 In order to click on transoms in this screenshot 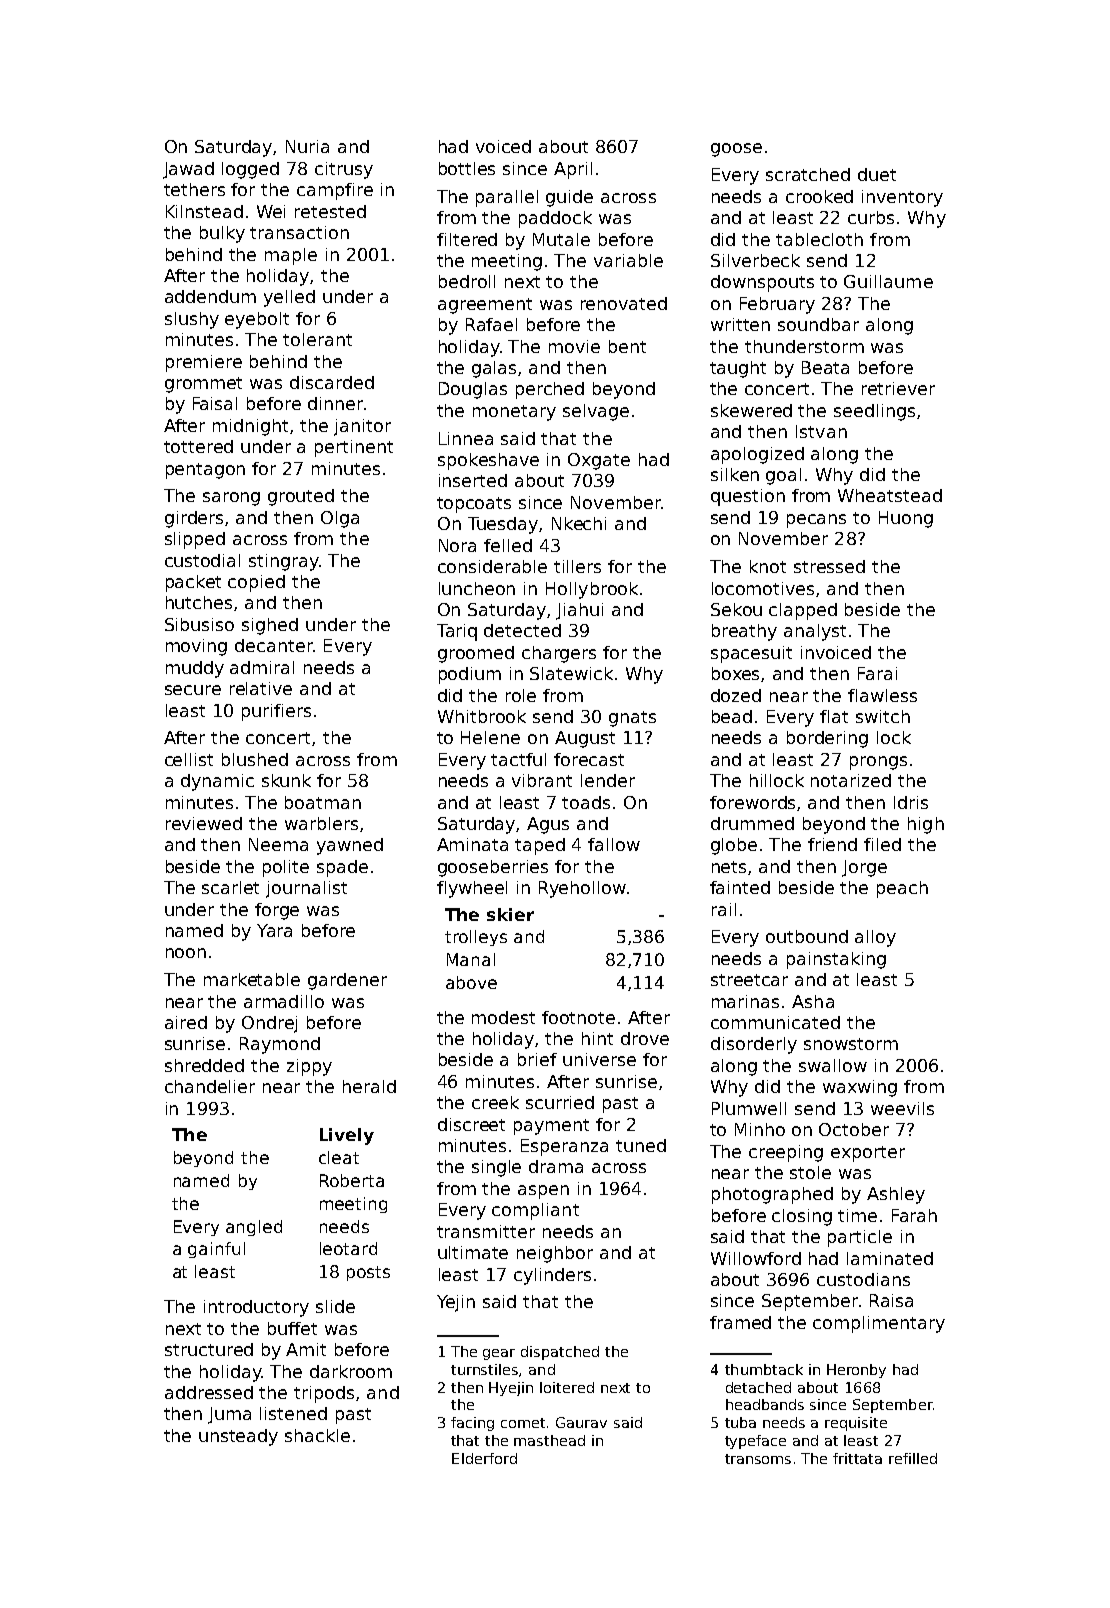, I will do `click(758, 1459)`.
